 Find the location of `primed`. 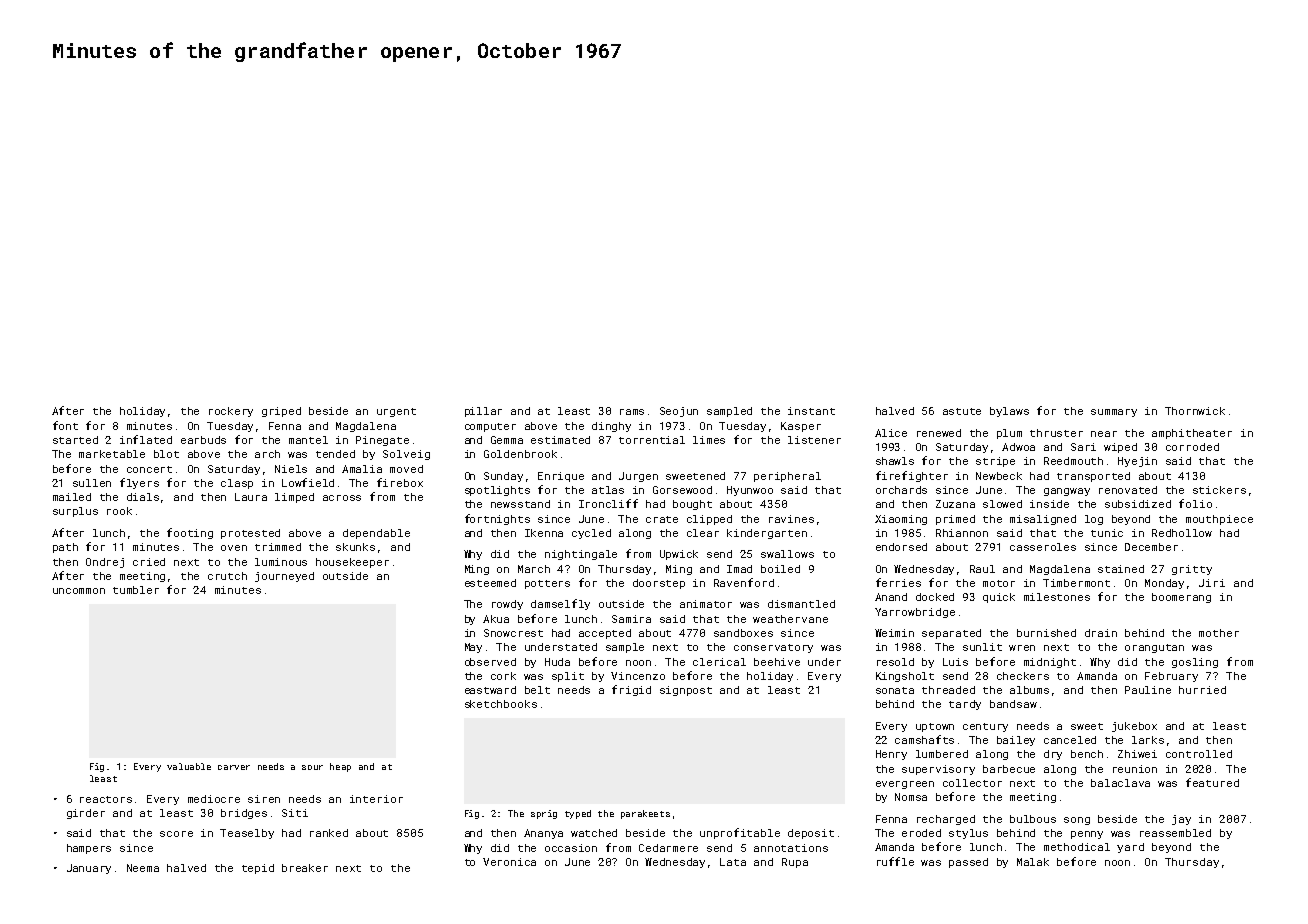

primed is located at coordinates (955, 520).
